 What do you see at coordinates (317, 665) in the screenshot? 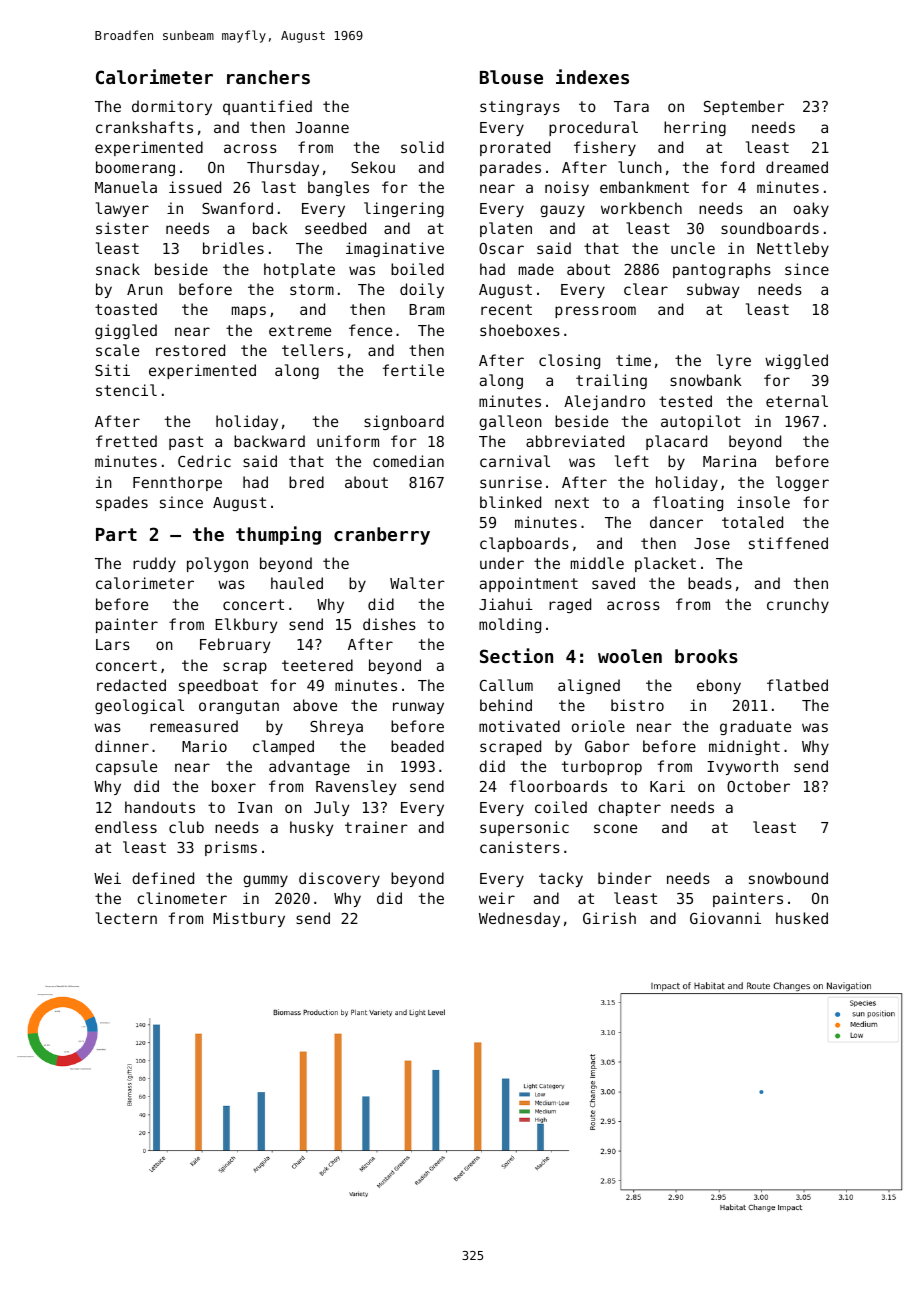
I see `teetered` at bounding box center [317, 665].
